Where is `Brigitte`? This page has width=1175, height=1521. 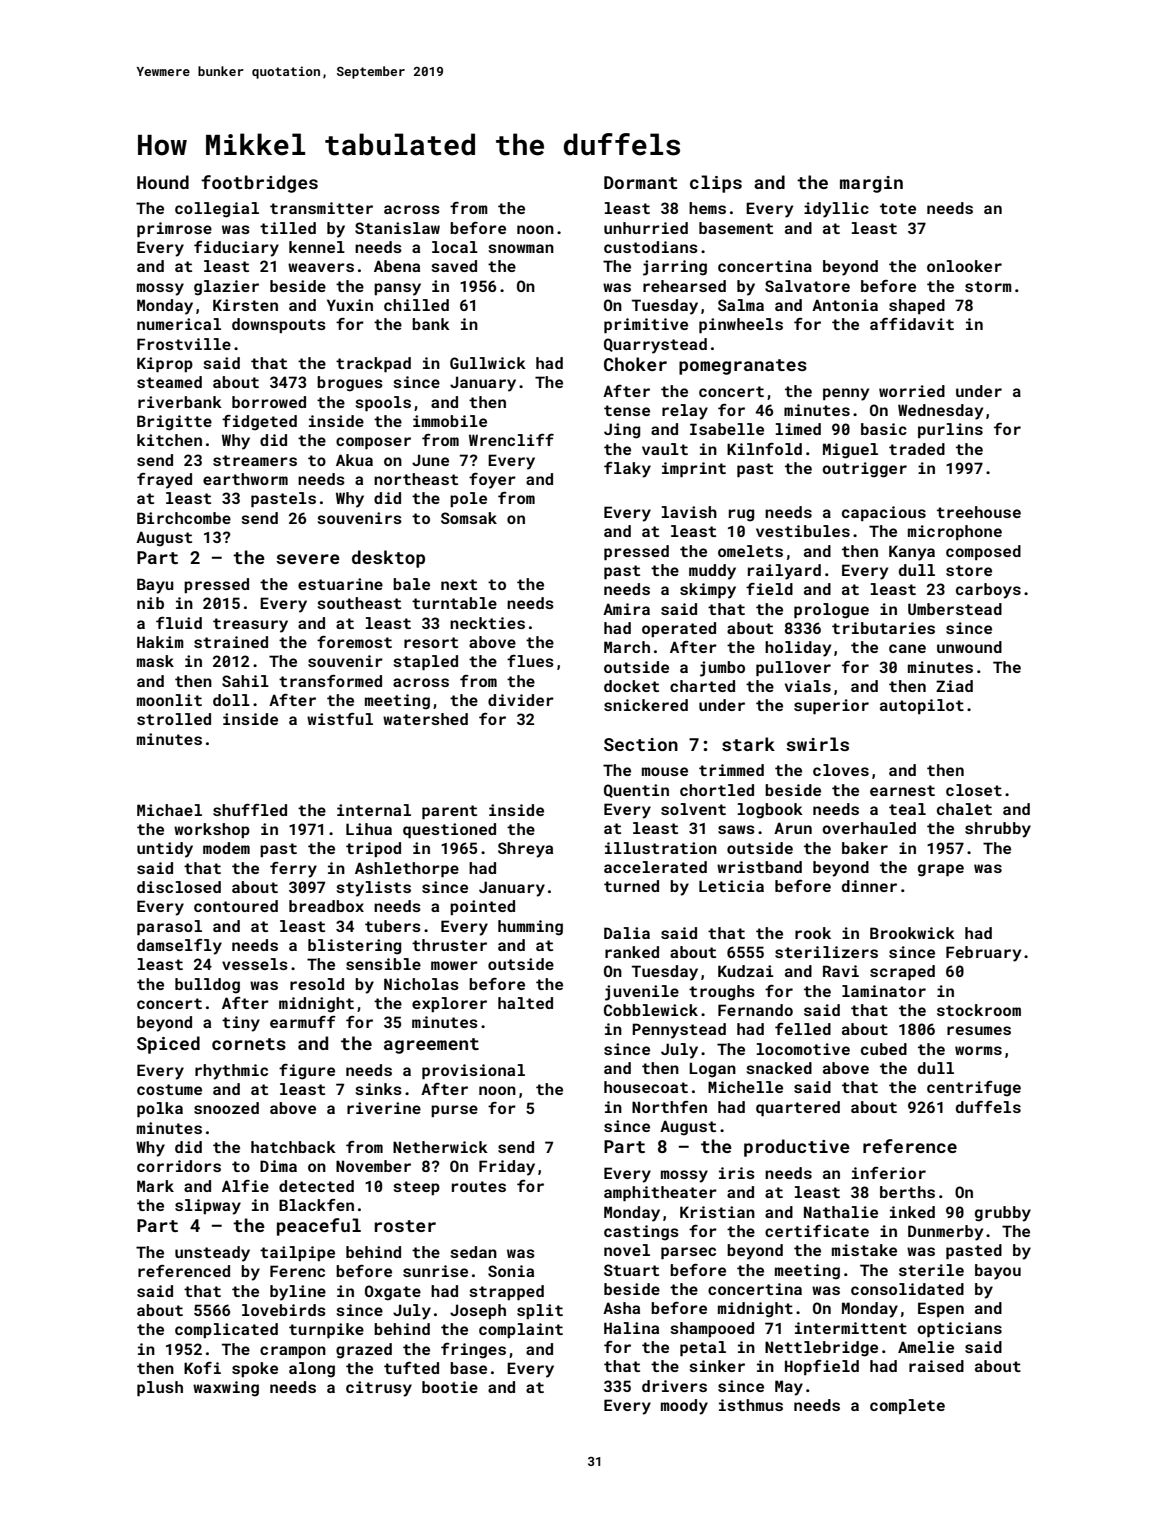 Brigitte is located at coordinates (174, 423).
